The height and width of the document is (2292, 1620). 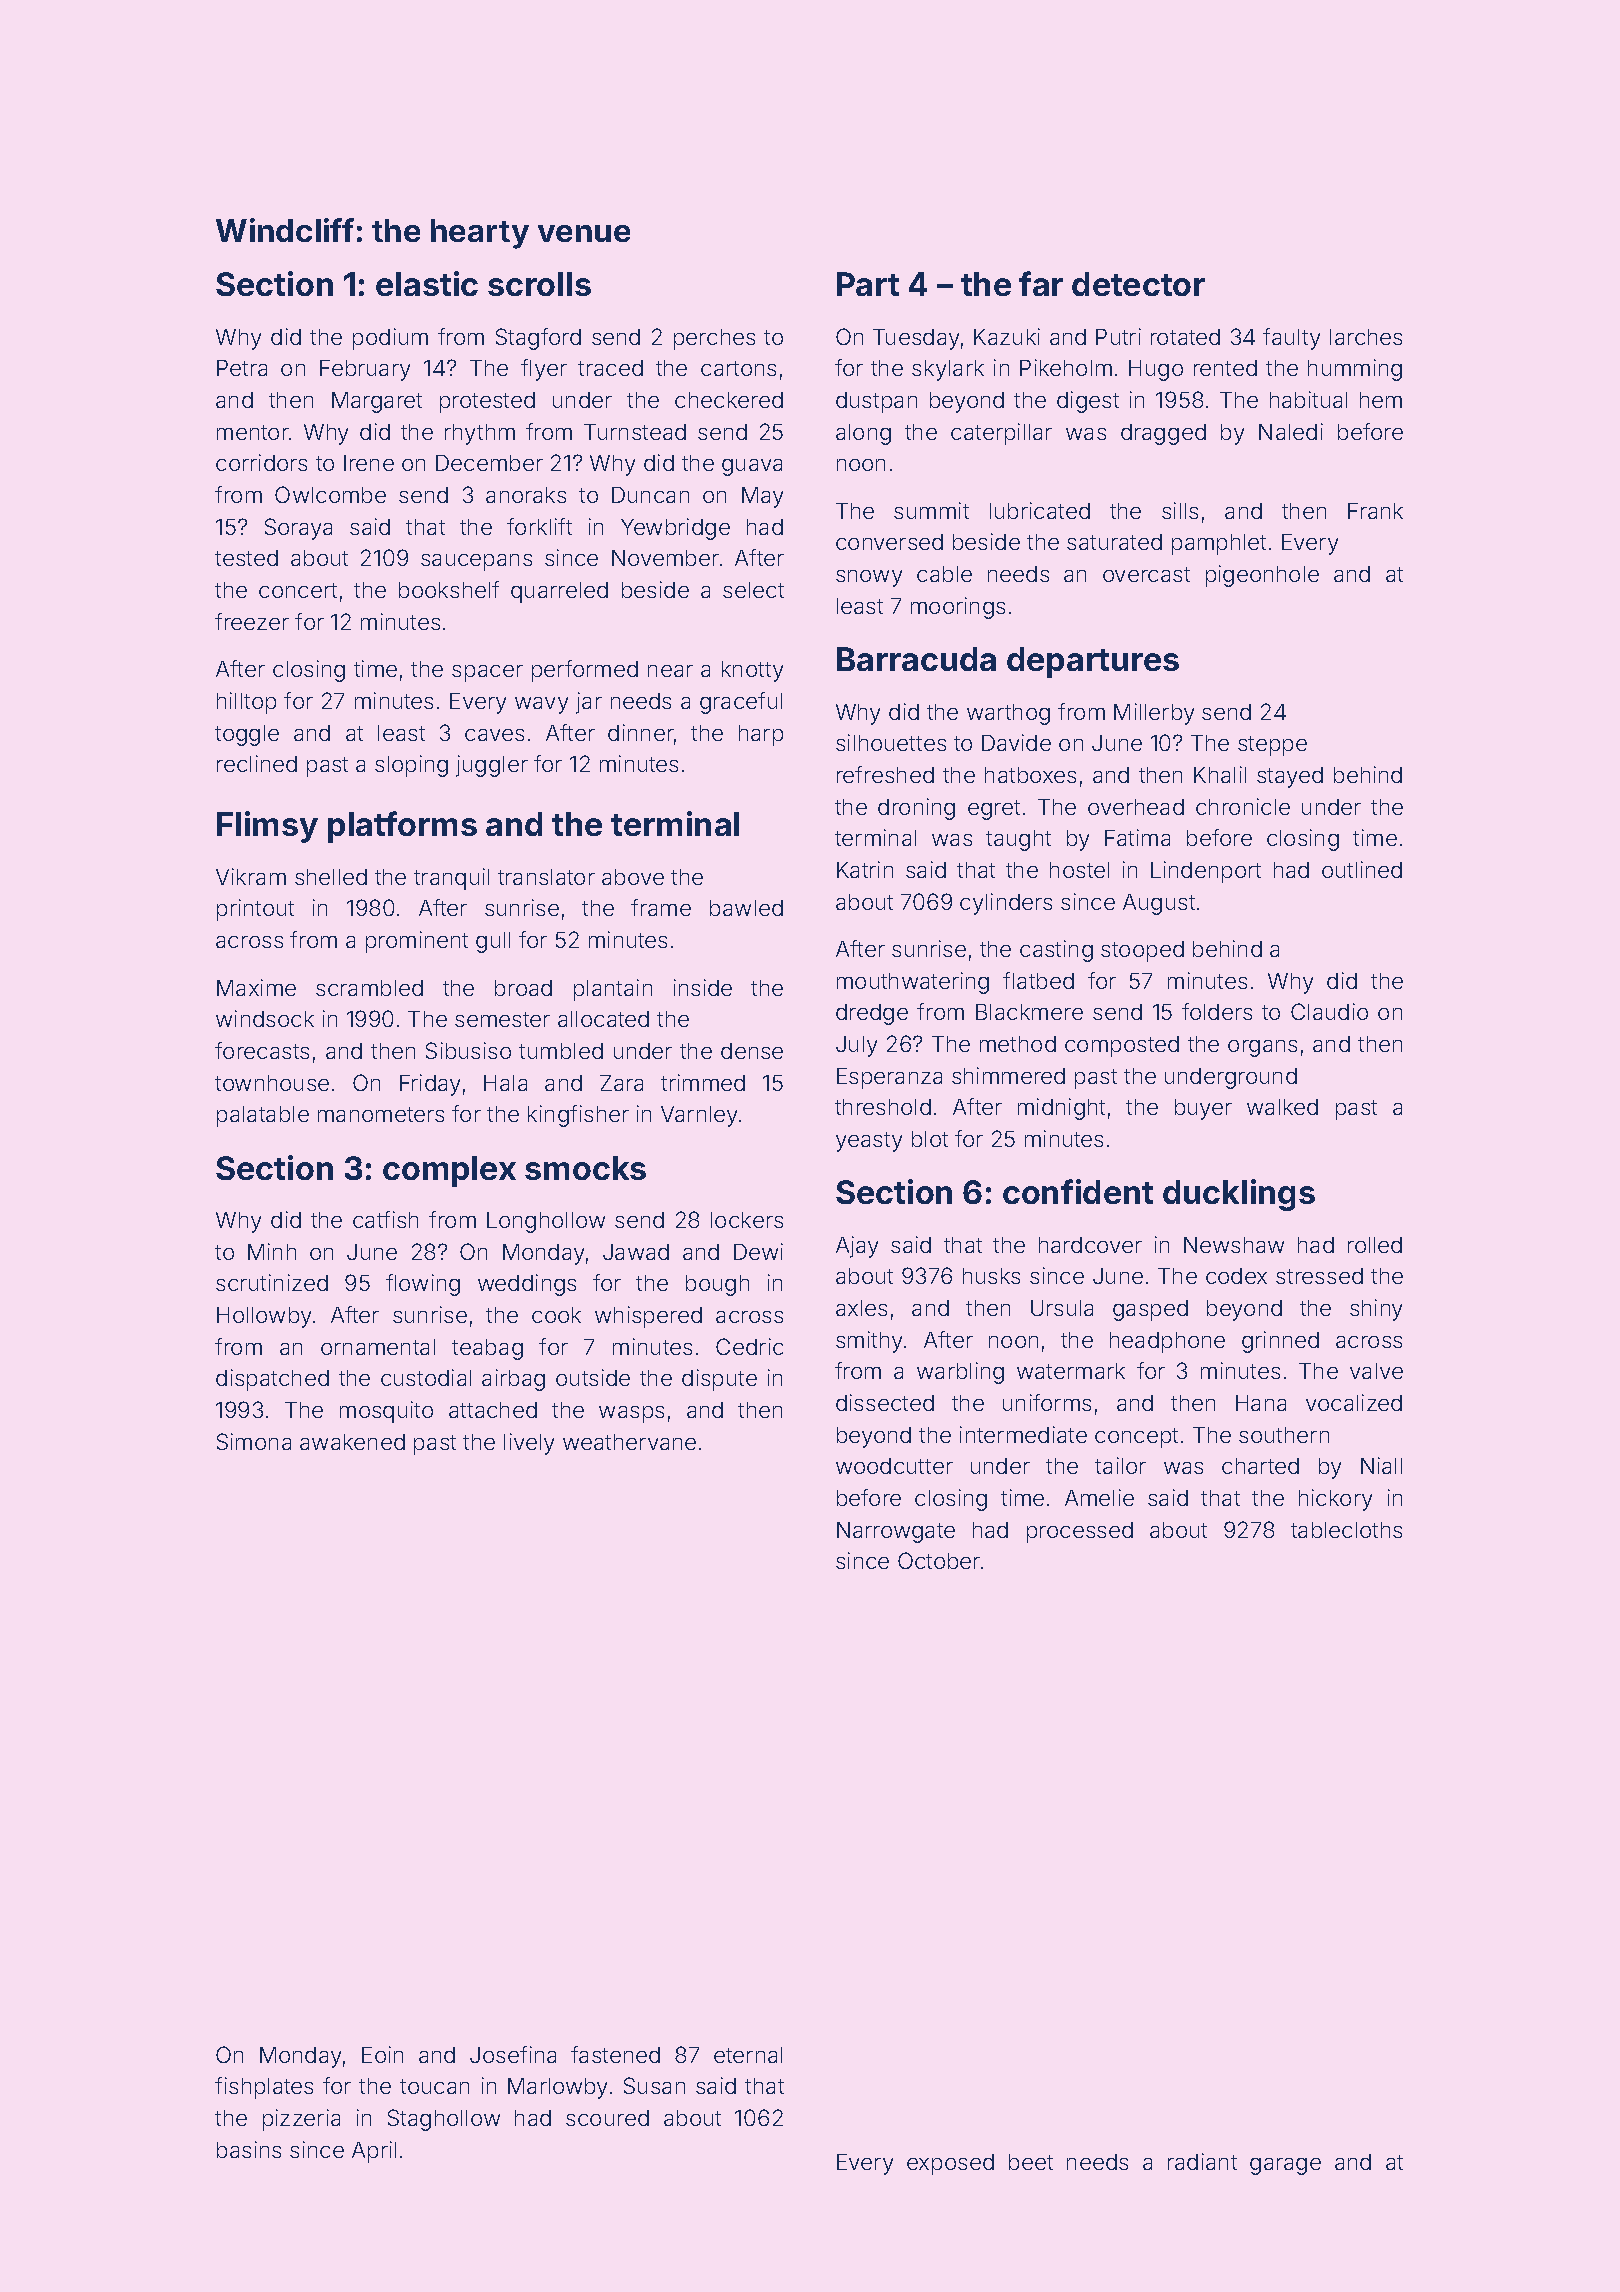 I want to click on scrolls, so click(x=539, y=284).
